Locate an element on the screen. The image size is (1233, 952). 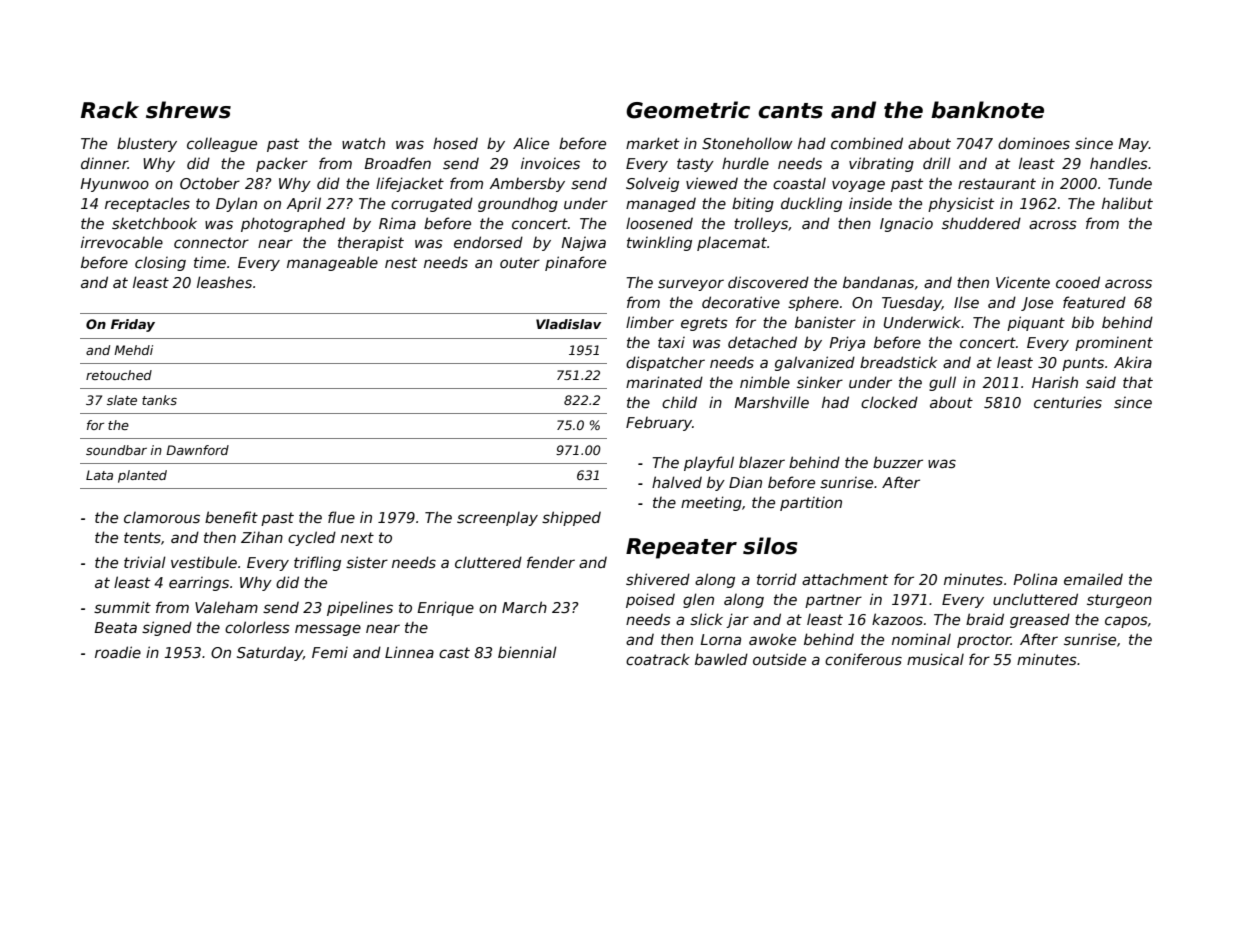
playful is located at coordinates (709, 463).
